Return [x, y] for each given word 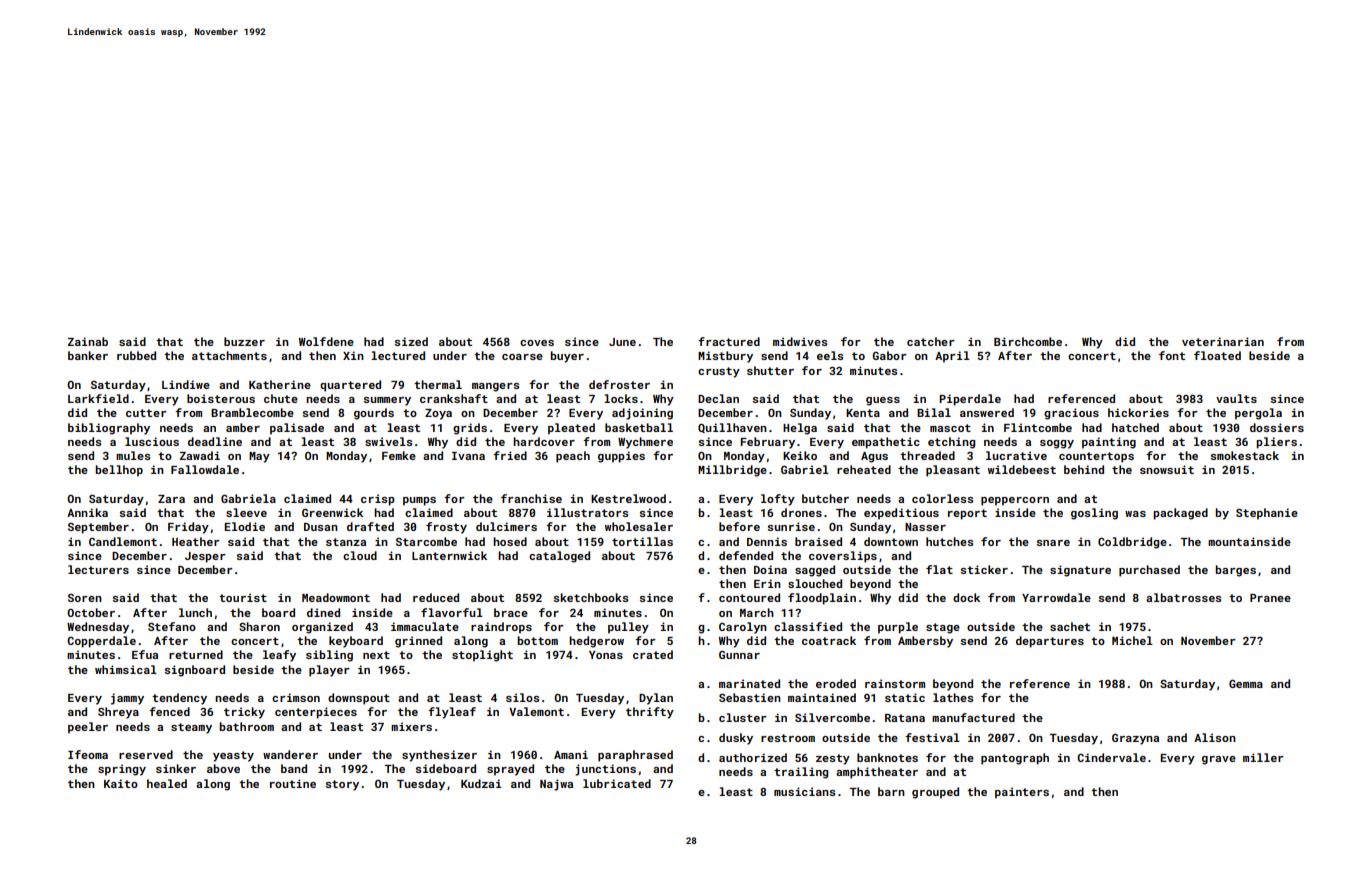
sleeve [246, 512]
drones [801, 512]
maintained [822, 697]
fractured [729, 341]
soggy [1057, 444]
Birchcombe [1028, 341]
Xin [353, 355]
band [294, 768]
